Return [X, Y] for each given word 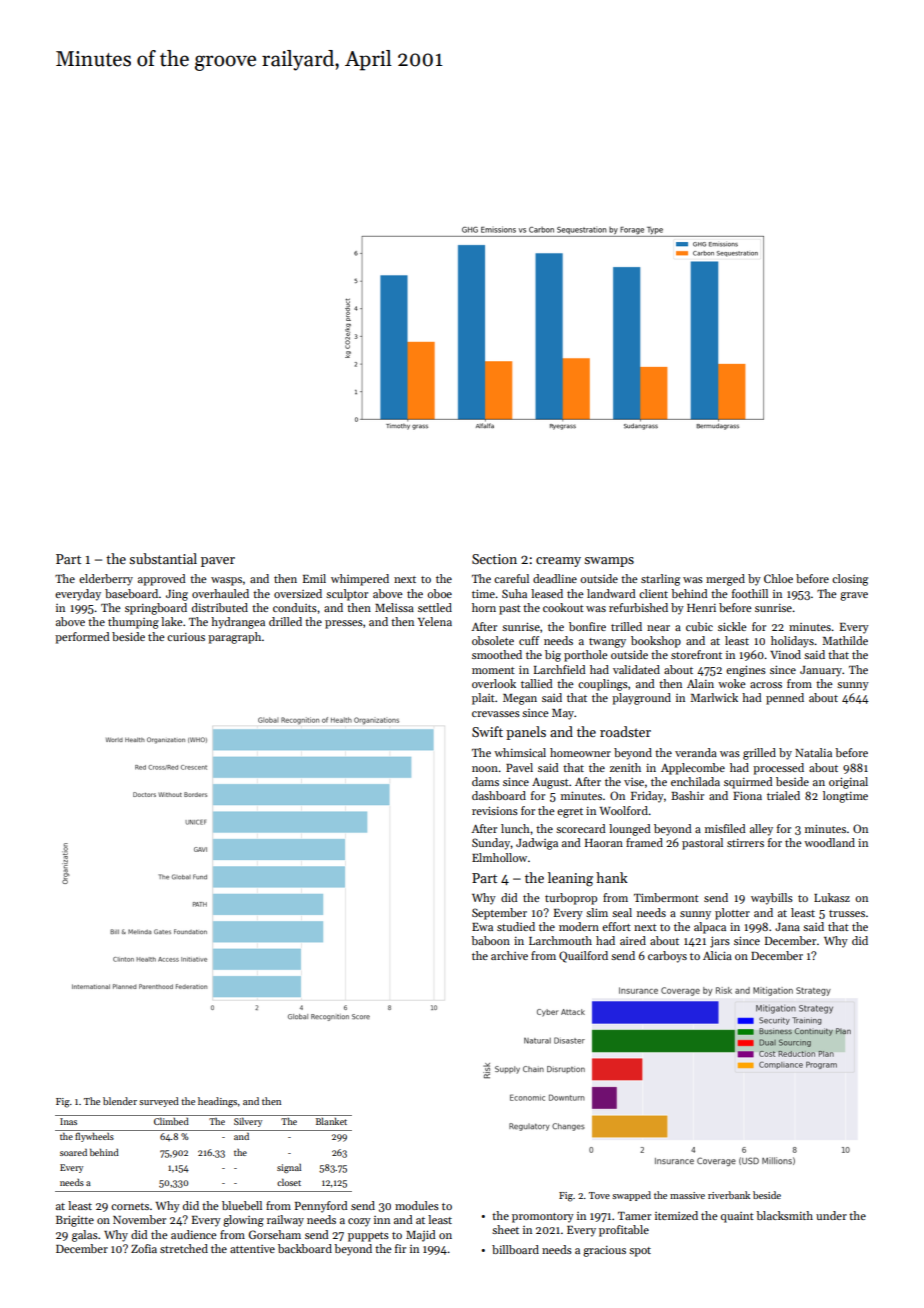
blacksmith [784, 1215]
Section [494, 559]
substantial [163, 558]
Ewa [482, 927]
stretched [184, 1248]
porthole [586, 656]
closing [850, 580]
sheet [505, 1229]
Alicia [717, 955]
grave [854, 596]
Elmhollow [499, 857]
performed [82, 638]
